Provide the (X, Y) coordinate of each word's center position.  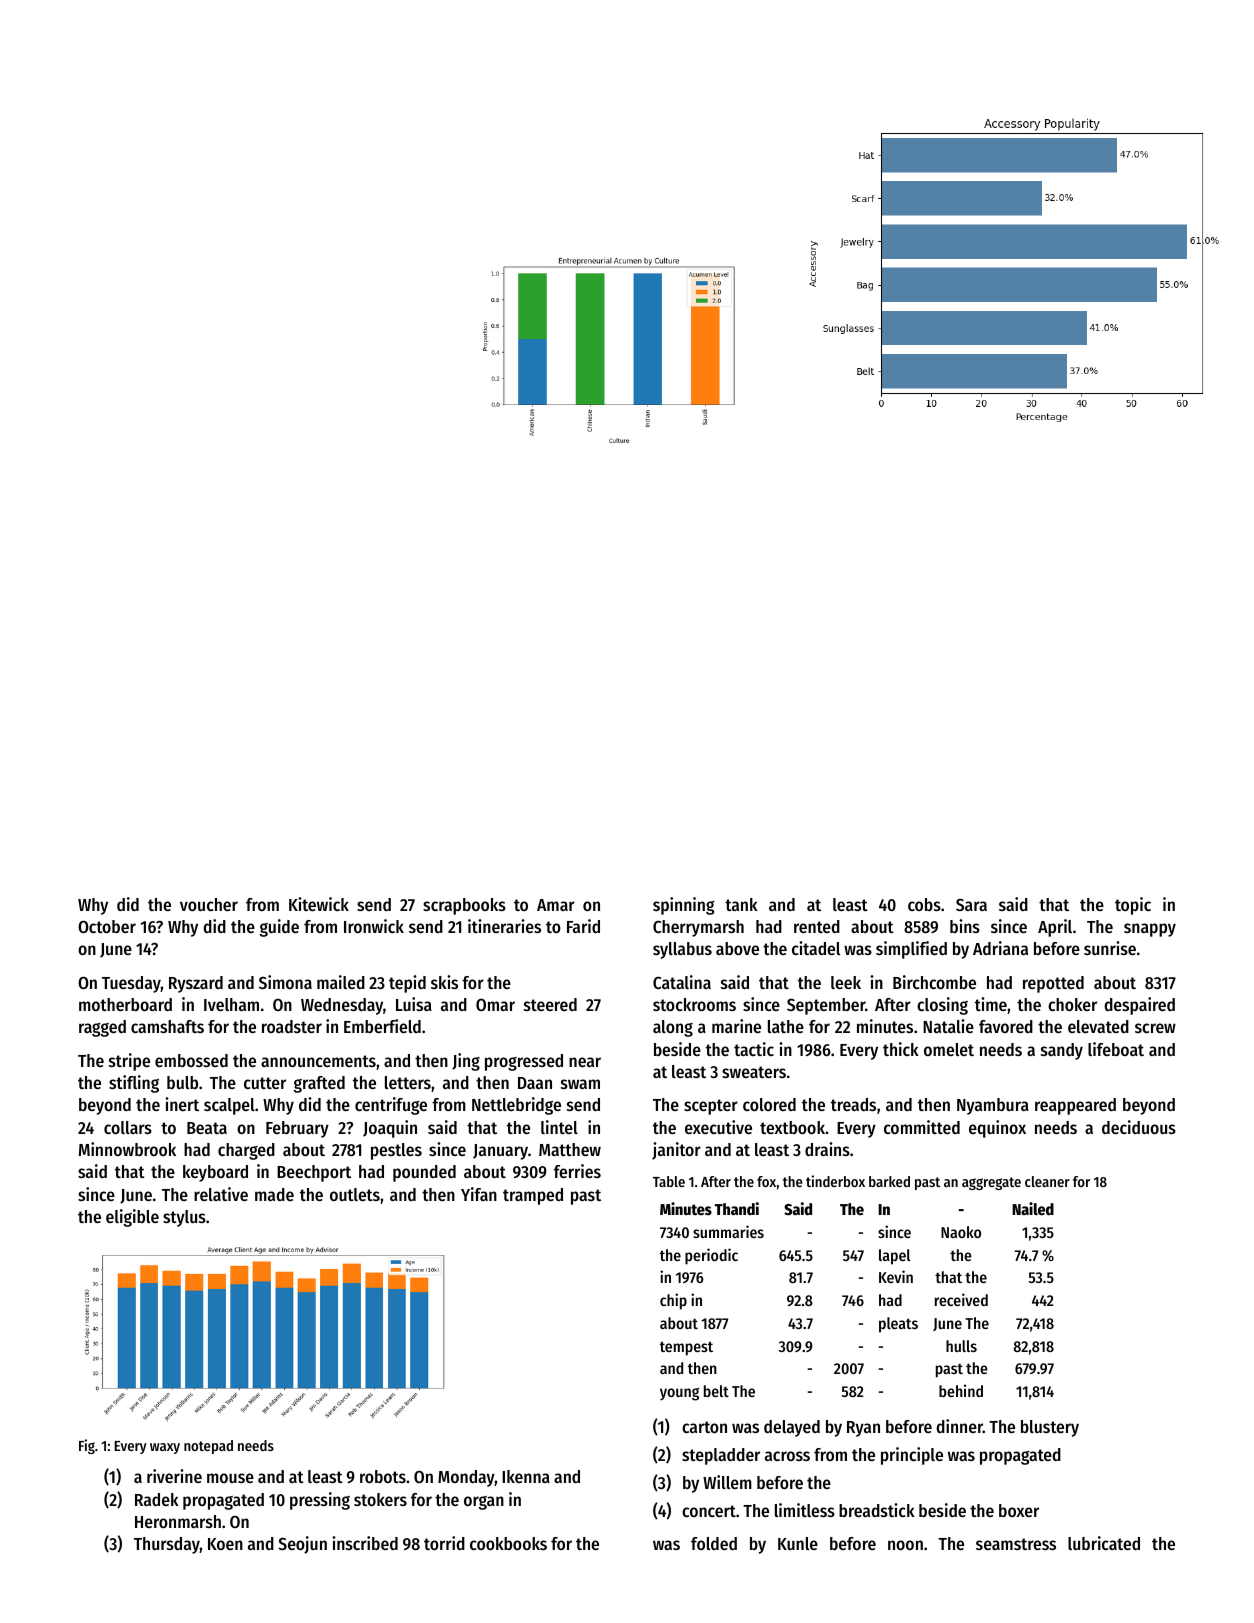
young (679, 1394)
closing (942, 1006)
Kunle (798, 1543)
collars (128, 1127)
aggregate (991, 1183)
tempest (686, 1348)
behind (961, 1390)
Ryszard (196, 984)
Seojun (302, 1545)
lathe (786, 1026)
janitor (676, 1151)
